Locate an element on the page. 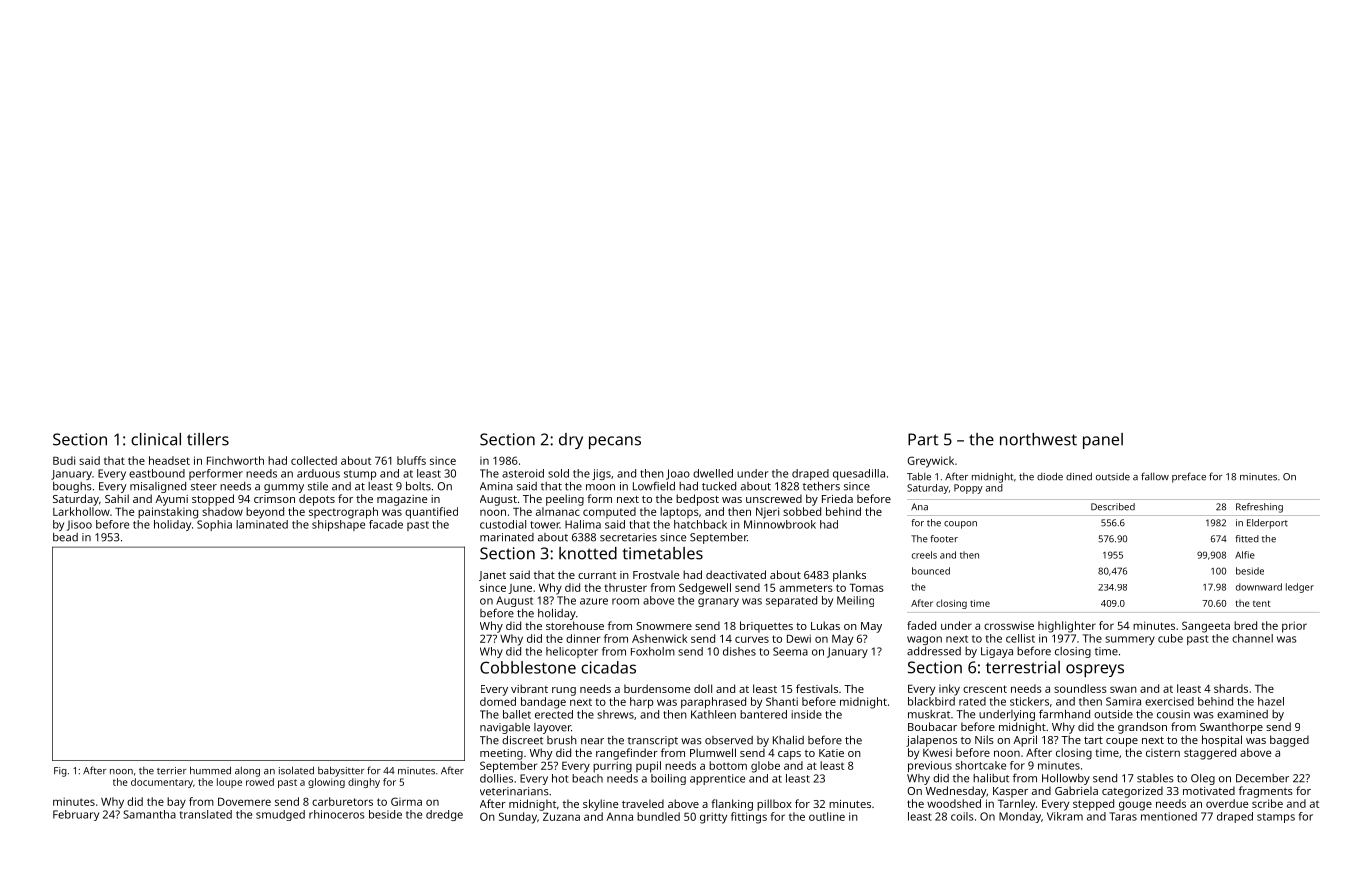 The height and width of the page is (887, 1372). marinated is located at coordinates (507, 537).
